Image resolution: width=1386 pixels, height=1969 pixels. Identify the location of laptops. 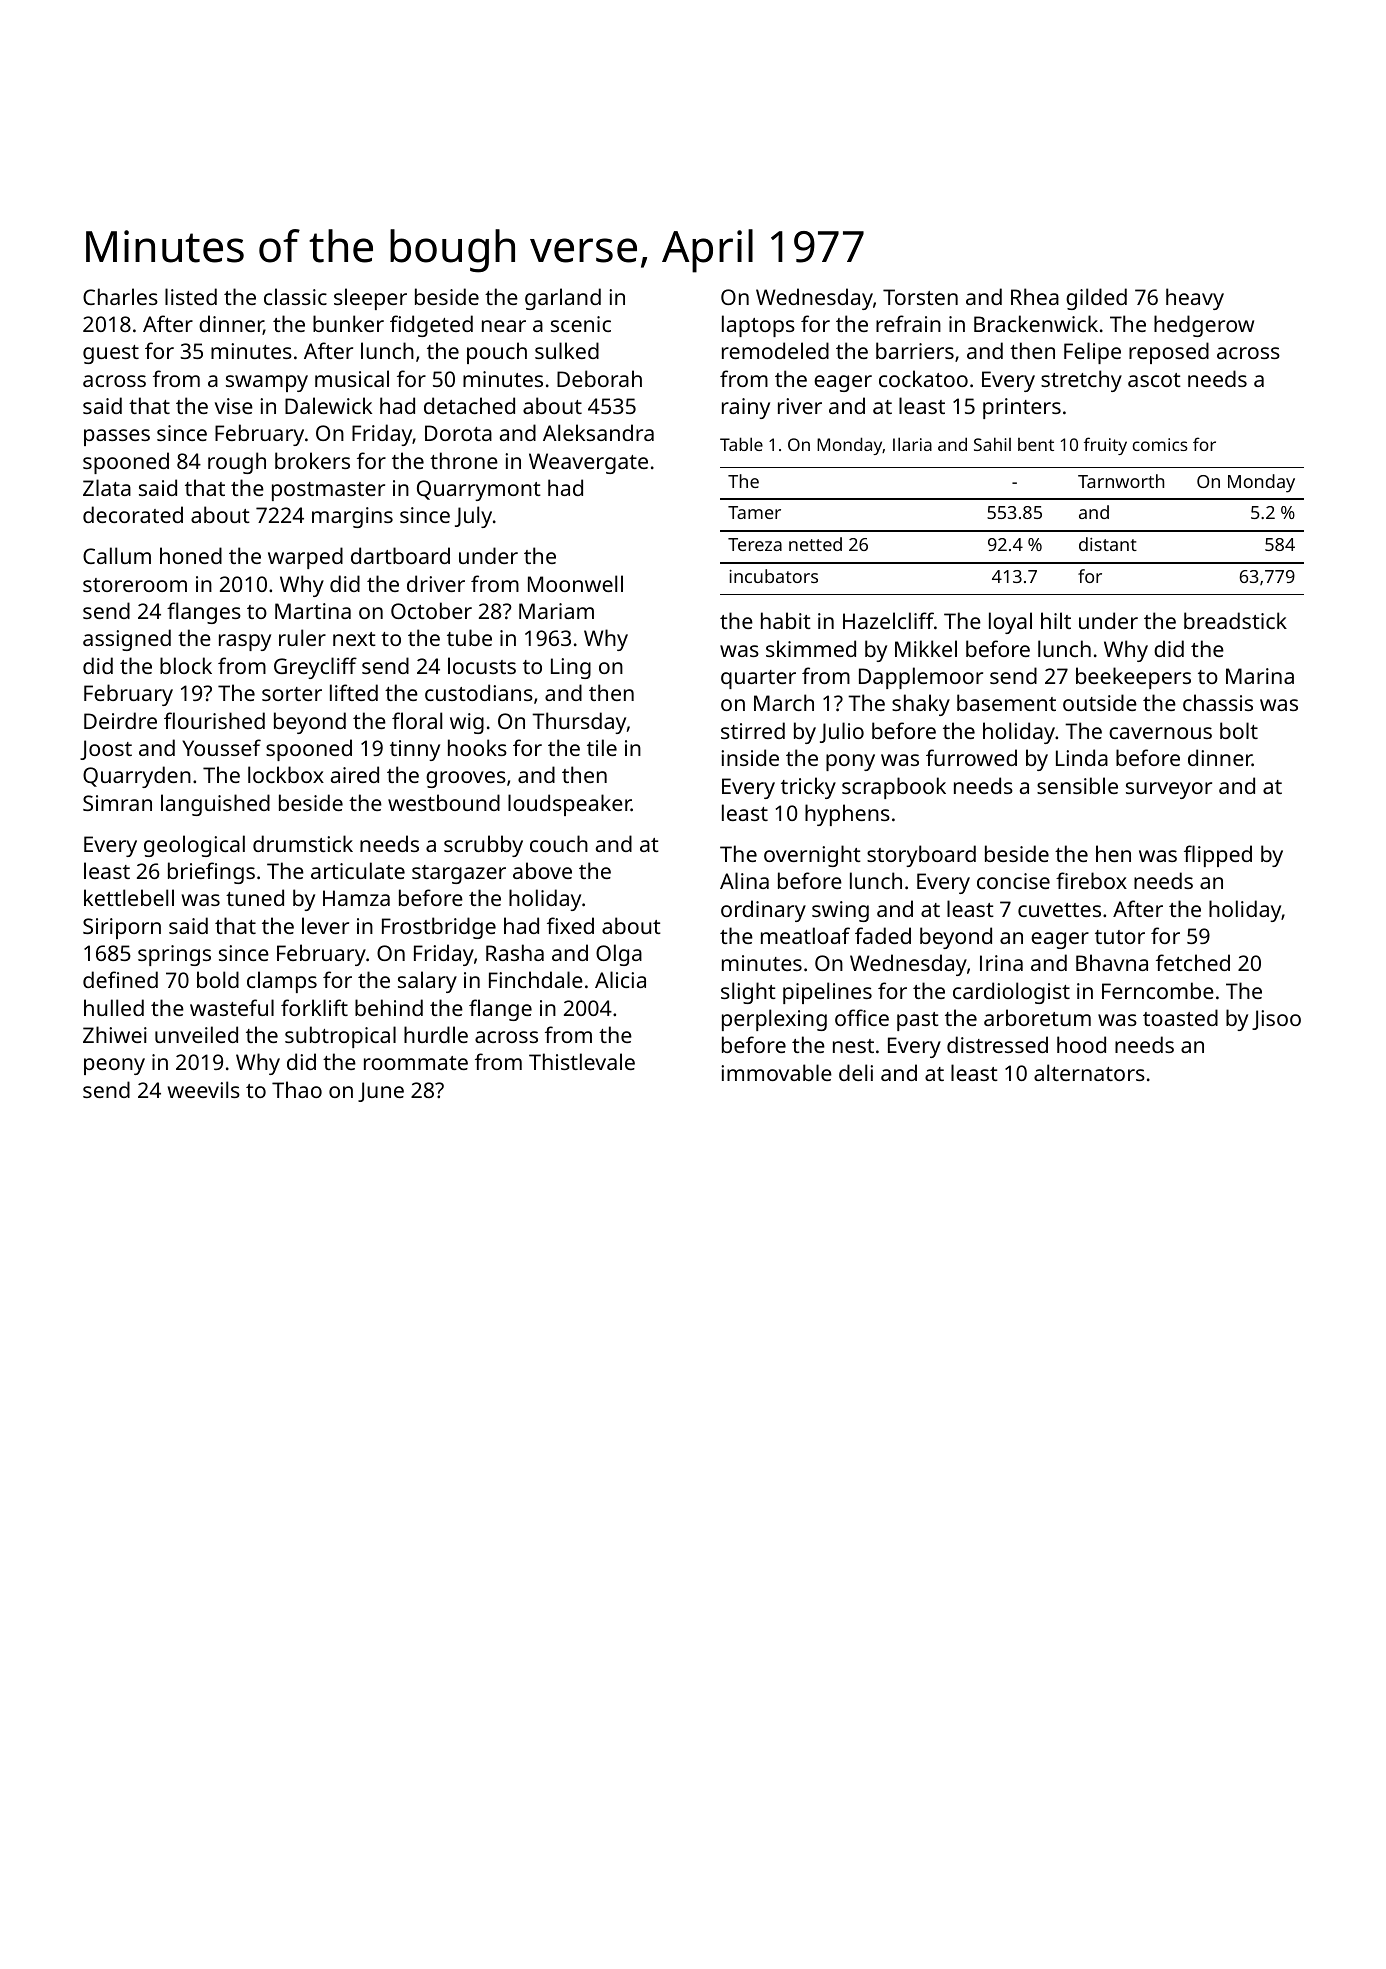
(758, 326).
